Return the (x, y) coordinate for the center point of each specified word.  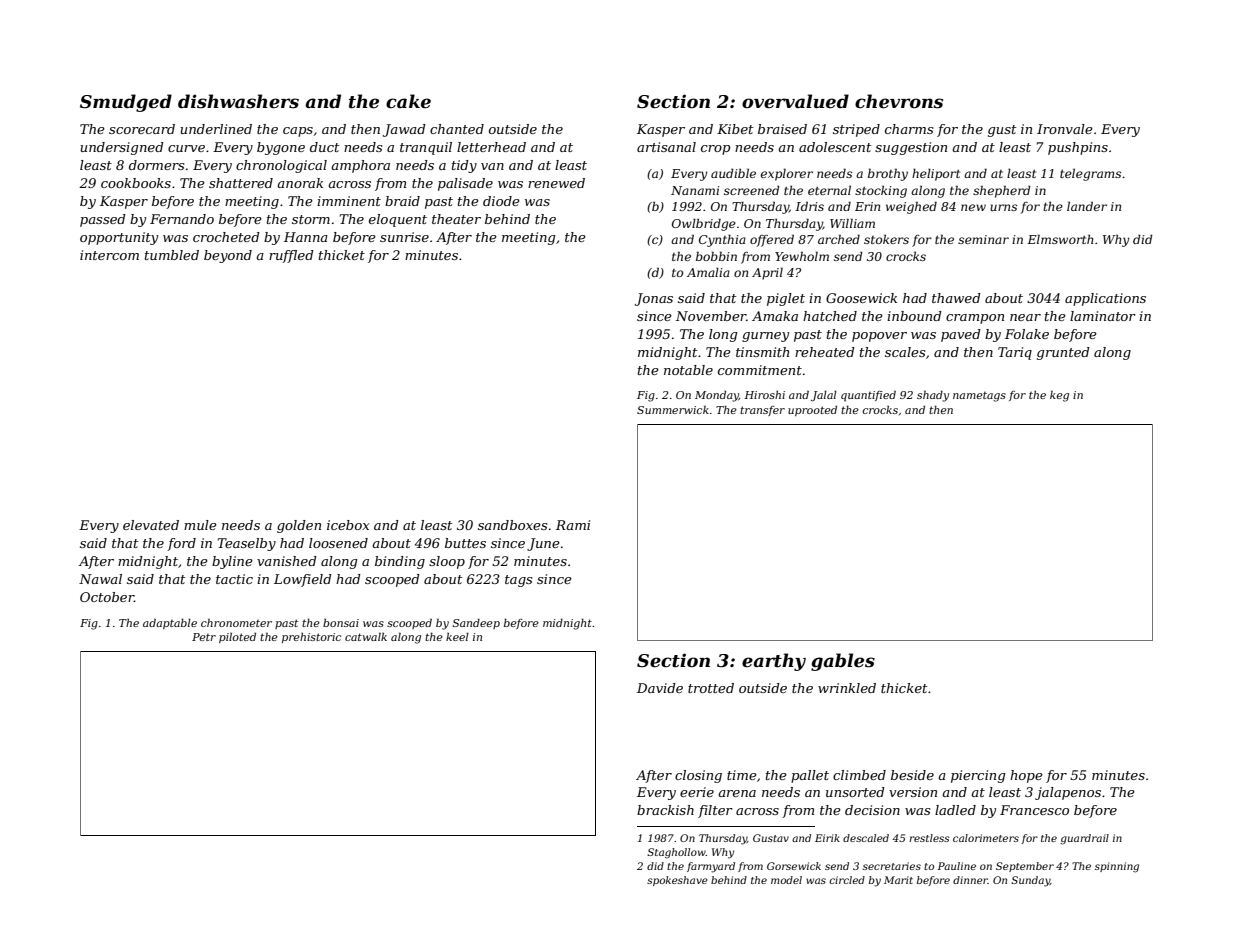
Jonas (654, 299)
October (107, 597)
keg (1059, 396)
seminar (983, 239)
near (1025, 317)
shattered (241, 183)
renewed (556, 183)
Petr (204, 637)
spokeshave (677, 881)
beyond (228, 256)
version (913, 792)
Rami (573, 525)
